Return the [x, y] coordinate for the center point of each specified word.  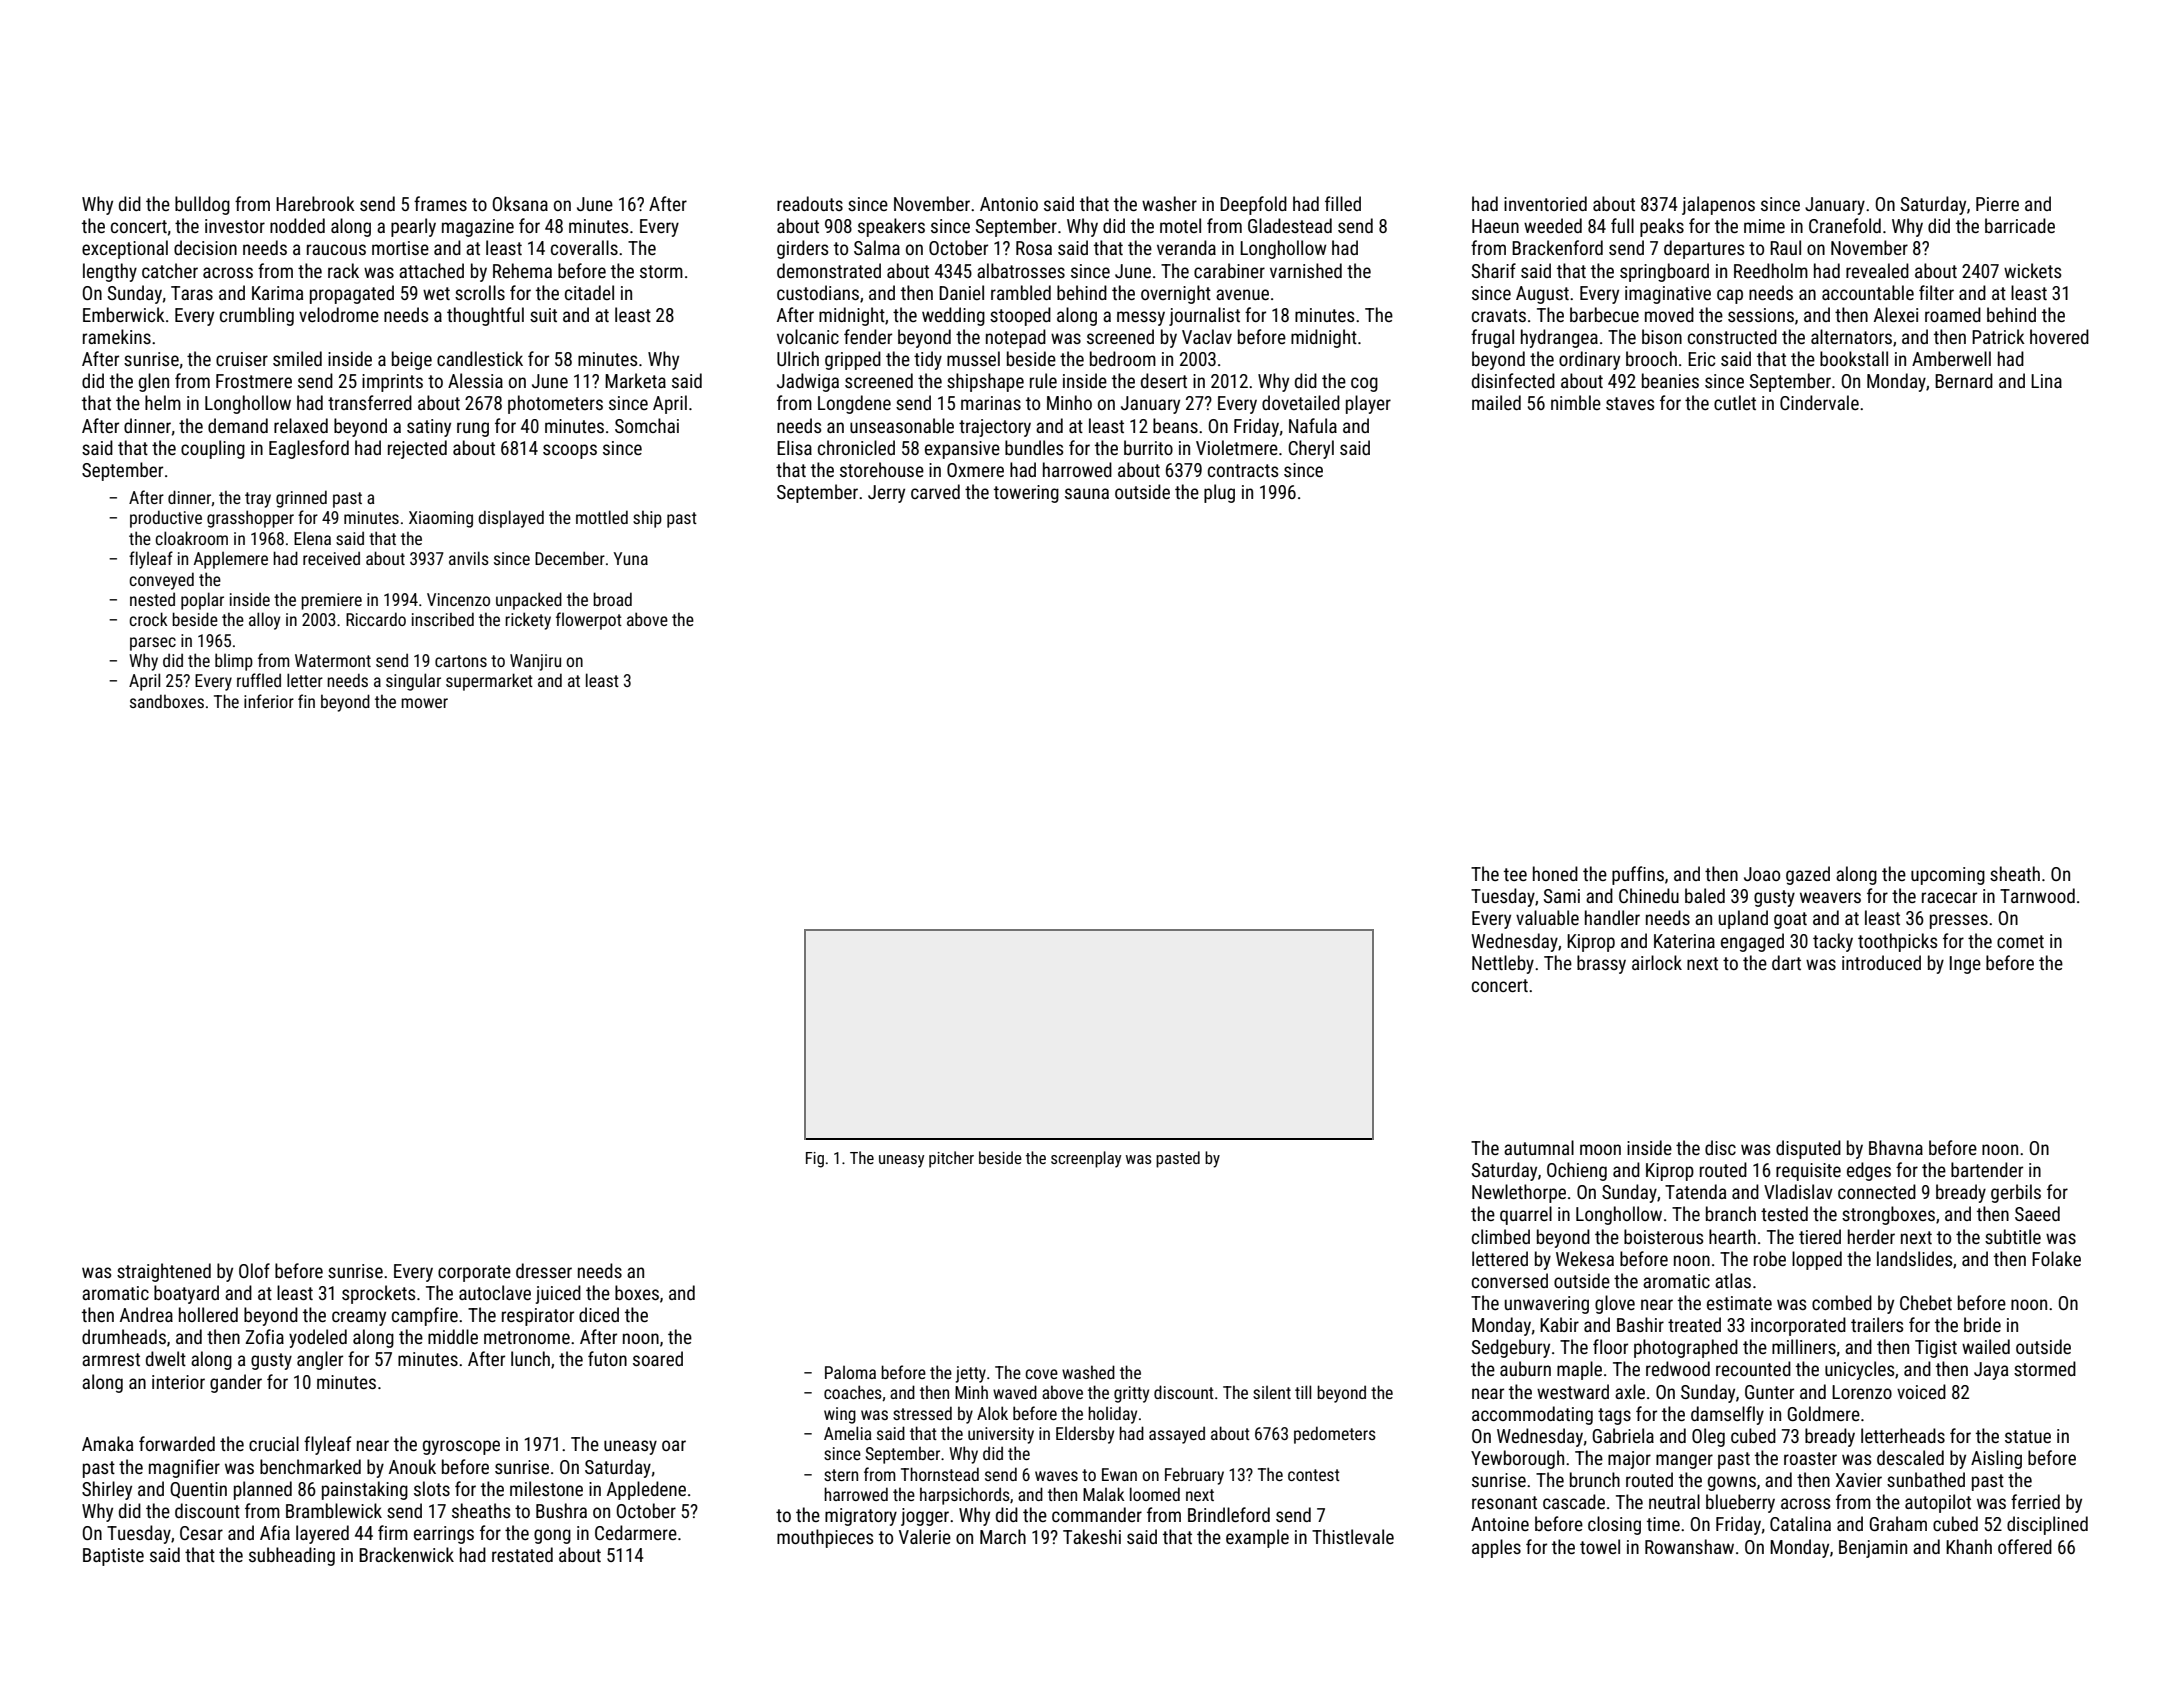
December [570, 558]
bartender [1987, 1169]
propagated [352, 294]
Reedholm [1771, 270]
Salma [877, 247]
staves [1630, 403]
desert [1164, 380]
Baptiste [113, 1557]
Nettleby [1503, 964]
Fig [815, 1160]
